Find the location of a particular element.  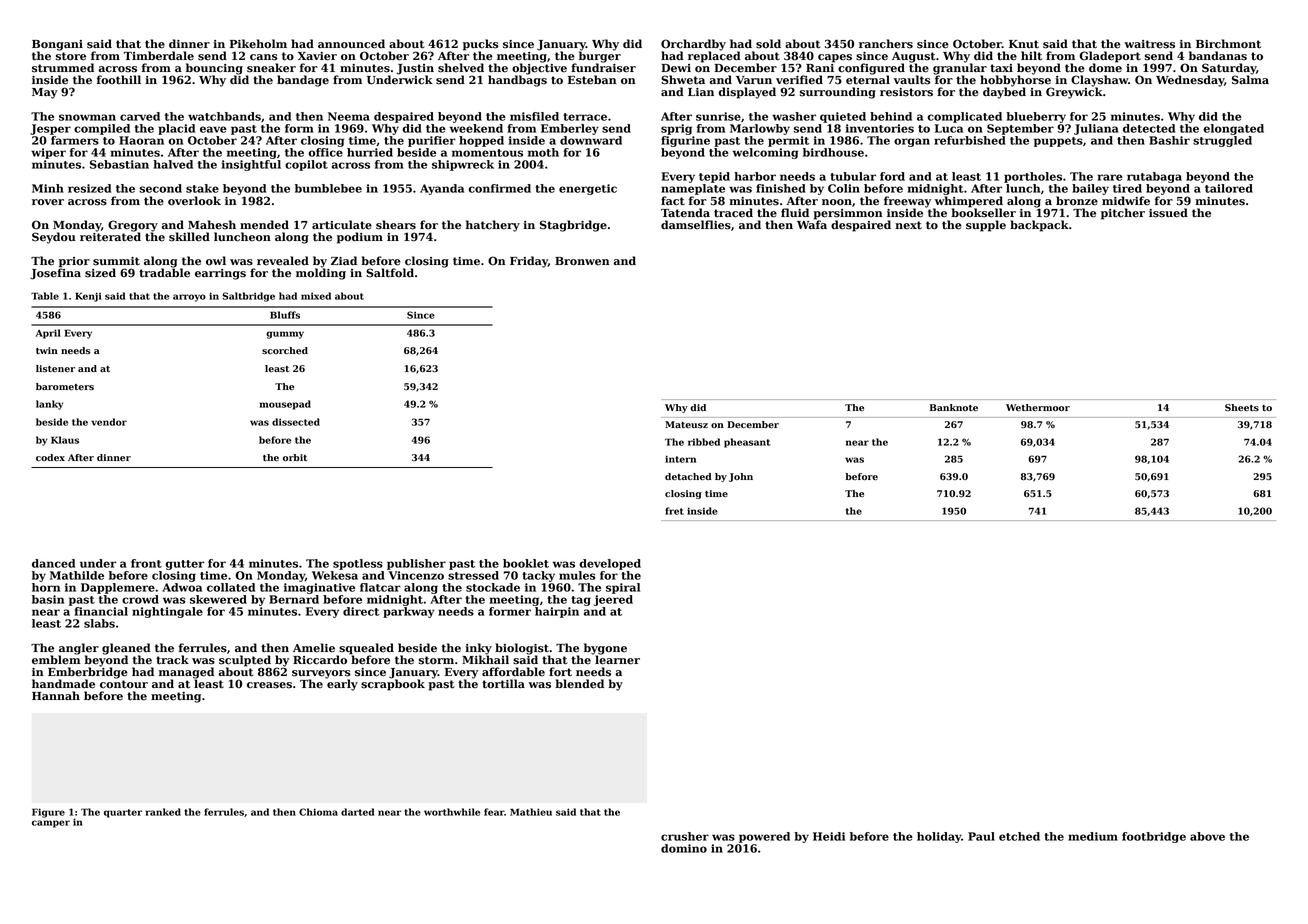

summit is located at coordinates (116, 261).
